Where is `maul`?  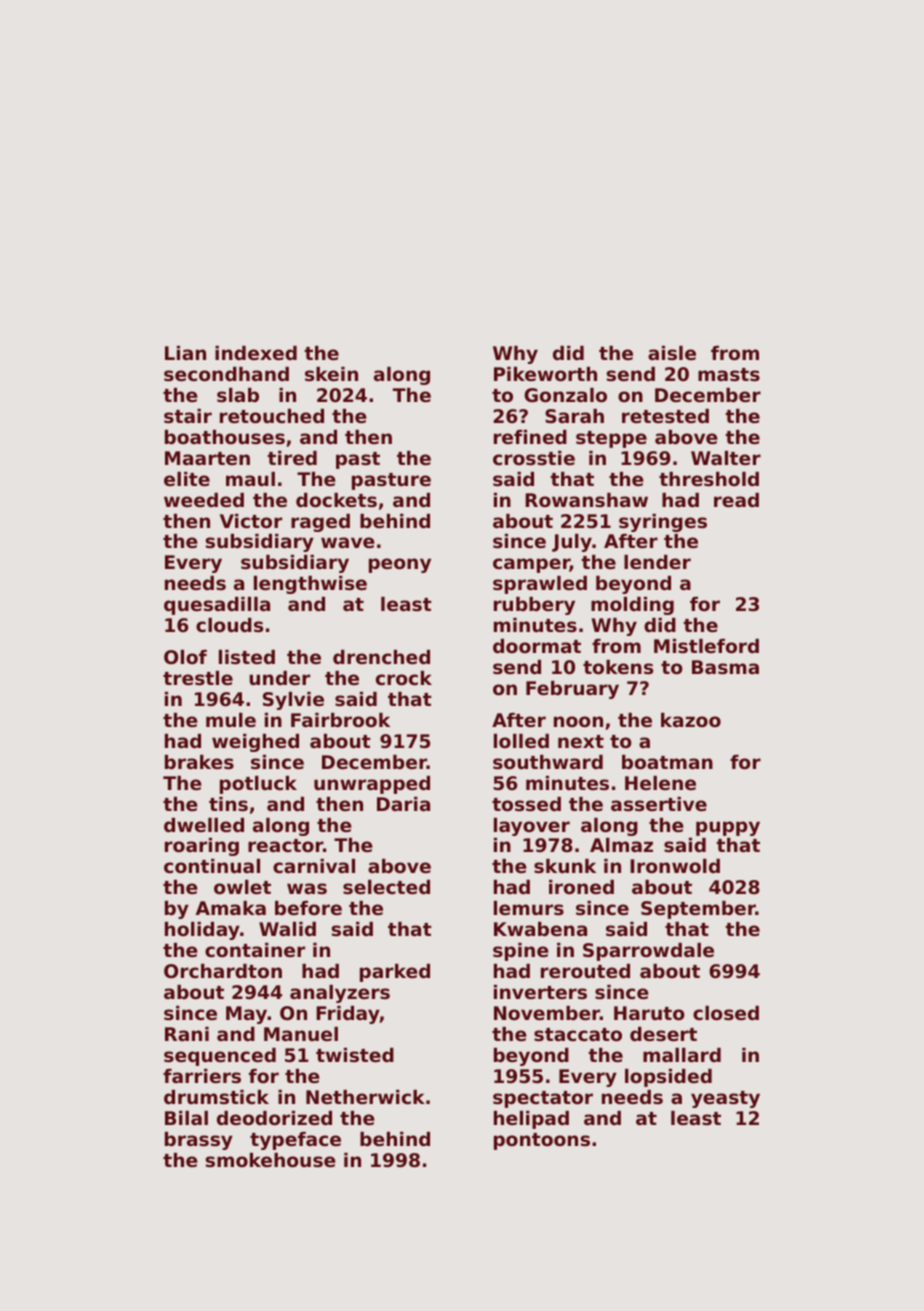
maul is located at coordinates (250, 479).
